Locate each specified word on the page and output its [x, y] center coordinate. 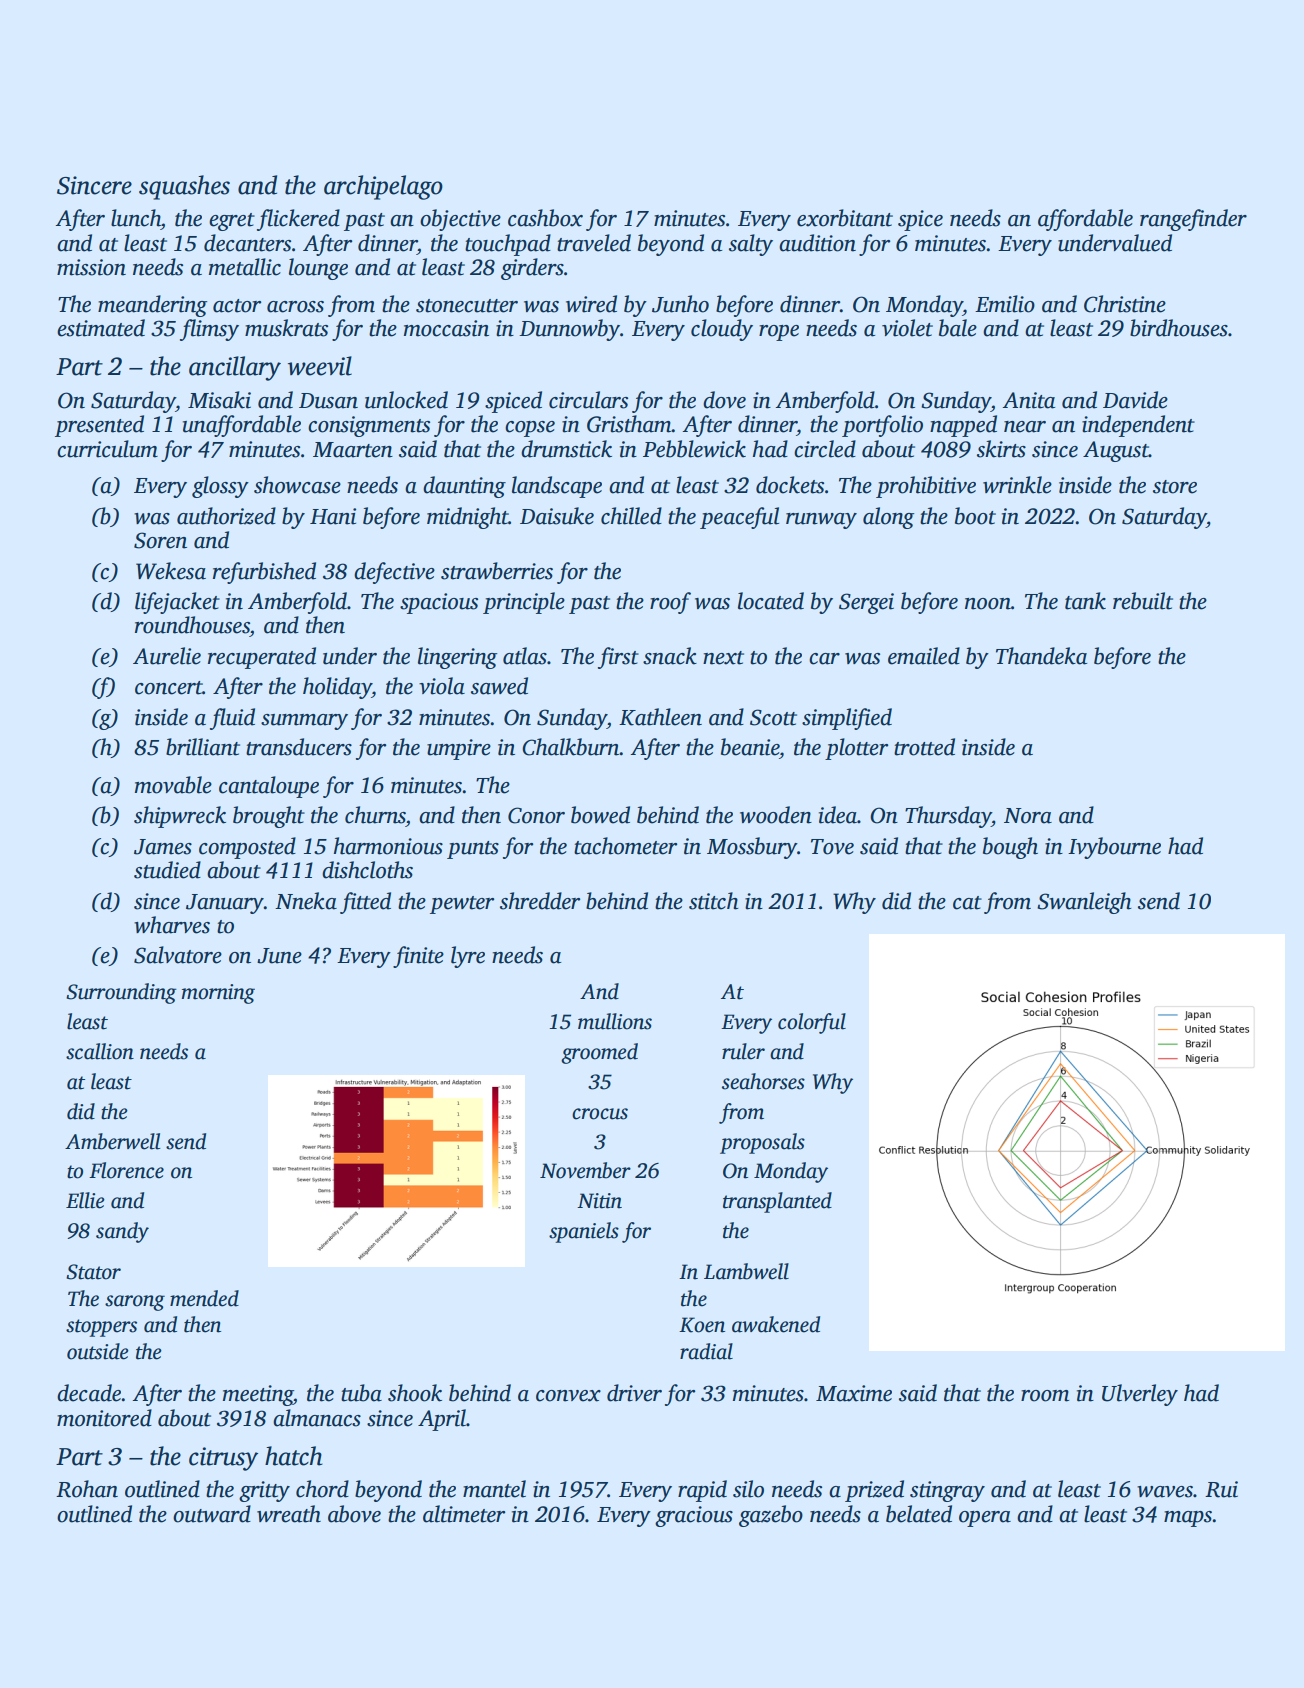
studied [167, 870]
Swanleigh [1084, 903]
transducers [299, 747]
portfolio [882, 426]
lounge [318, 269]
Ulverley [1140, 1395]
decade [89, 1393]
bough [1010, 848]
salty [751, 245]
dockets [790, 485]
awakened [776, 1324]
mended [204, 1298]
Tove [832, 847]
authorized [226, 516]
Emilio [1005, 304]
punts [473, 850]
